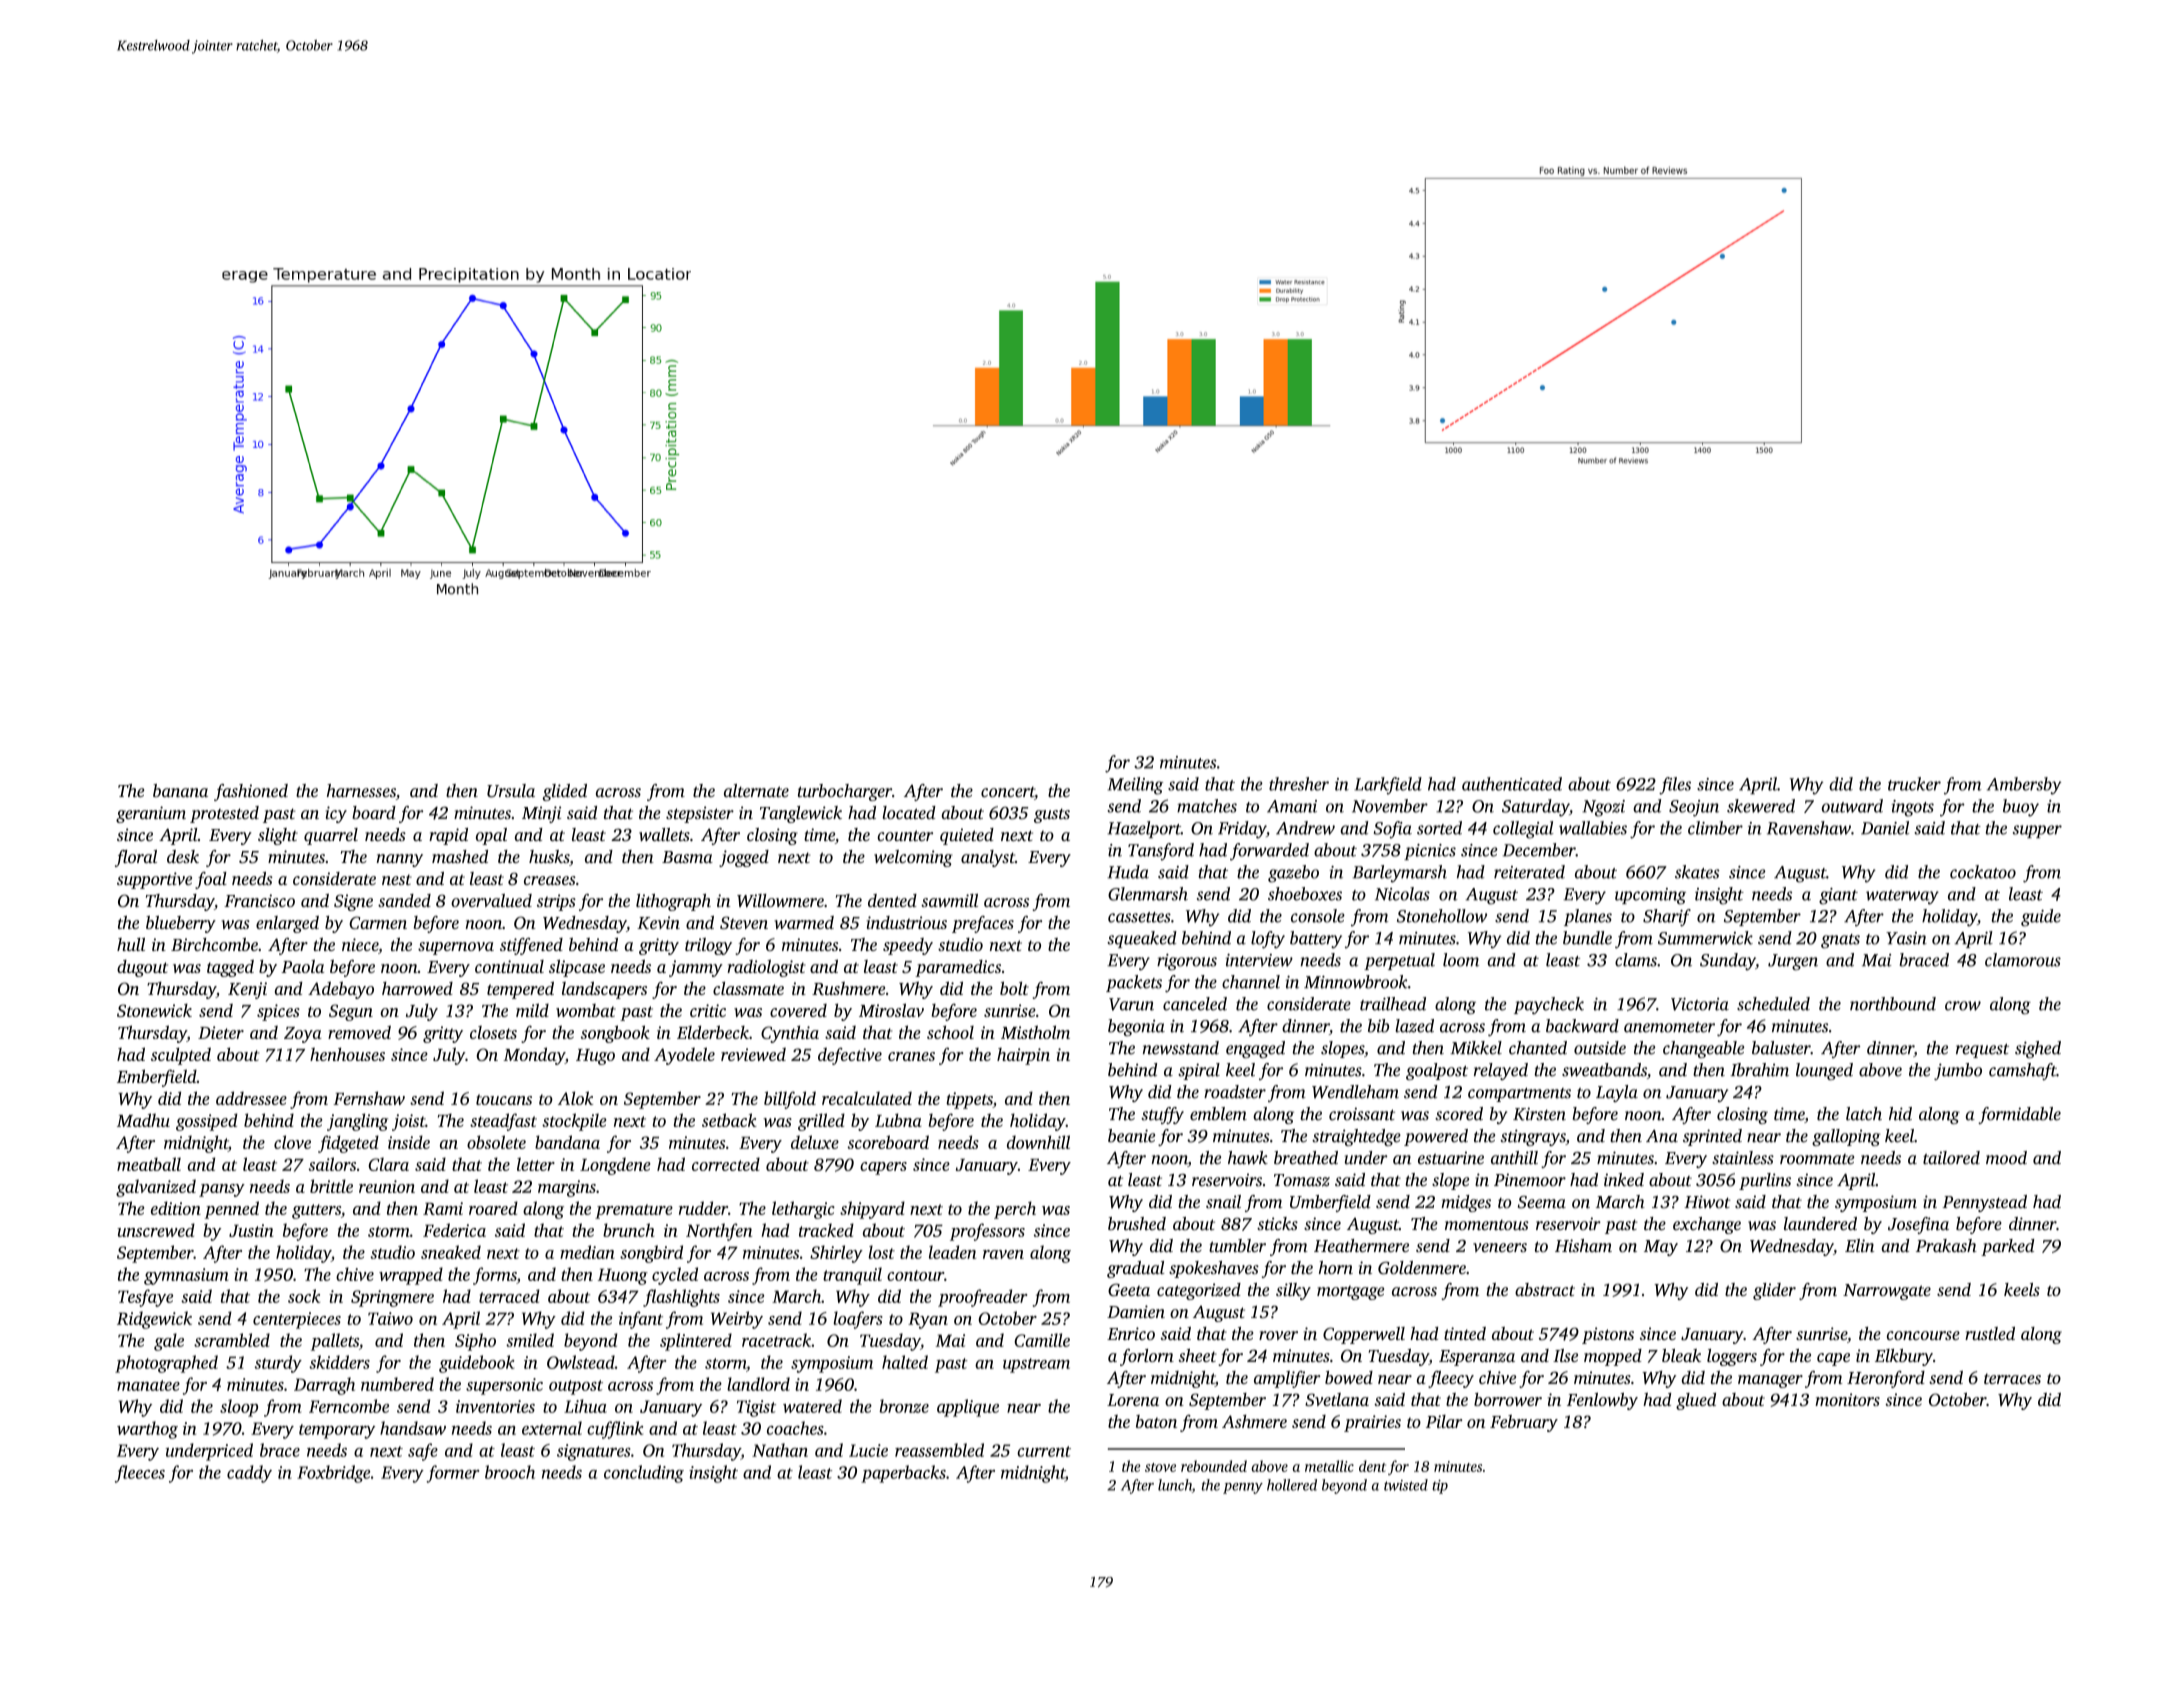 This page has height=1683, width=2178. What do you see at coordinates (1530, 1180) in the page?
I see `Pinemoor` at bounding box center [1530, 1180].
